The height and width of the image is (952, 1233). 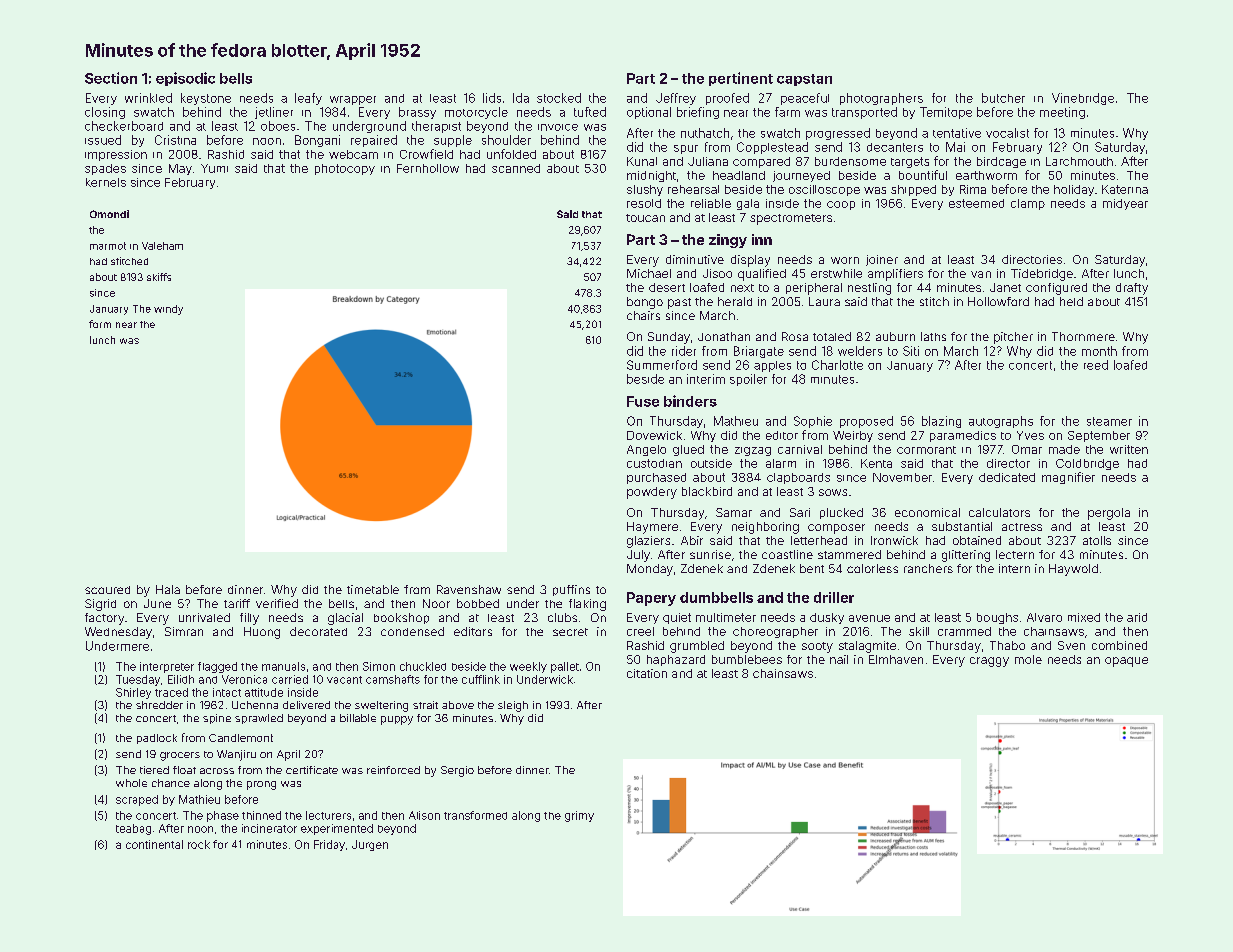 What do you see at coordinates (199, 844) in the image?
I see `rock` at bounding box center [199, 844].
